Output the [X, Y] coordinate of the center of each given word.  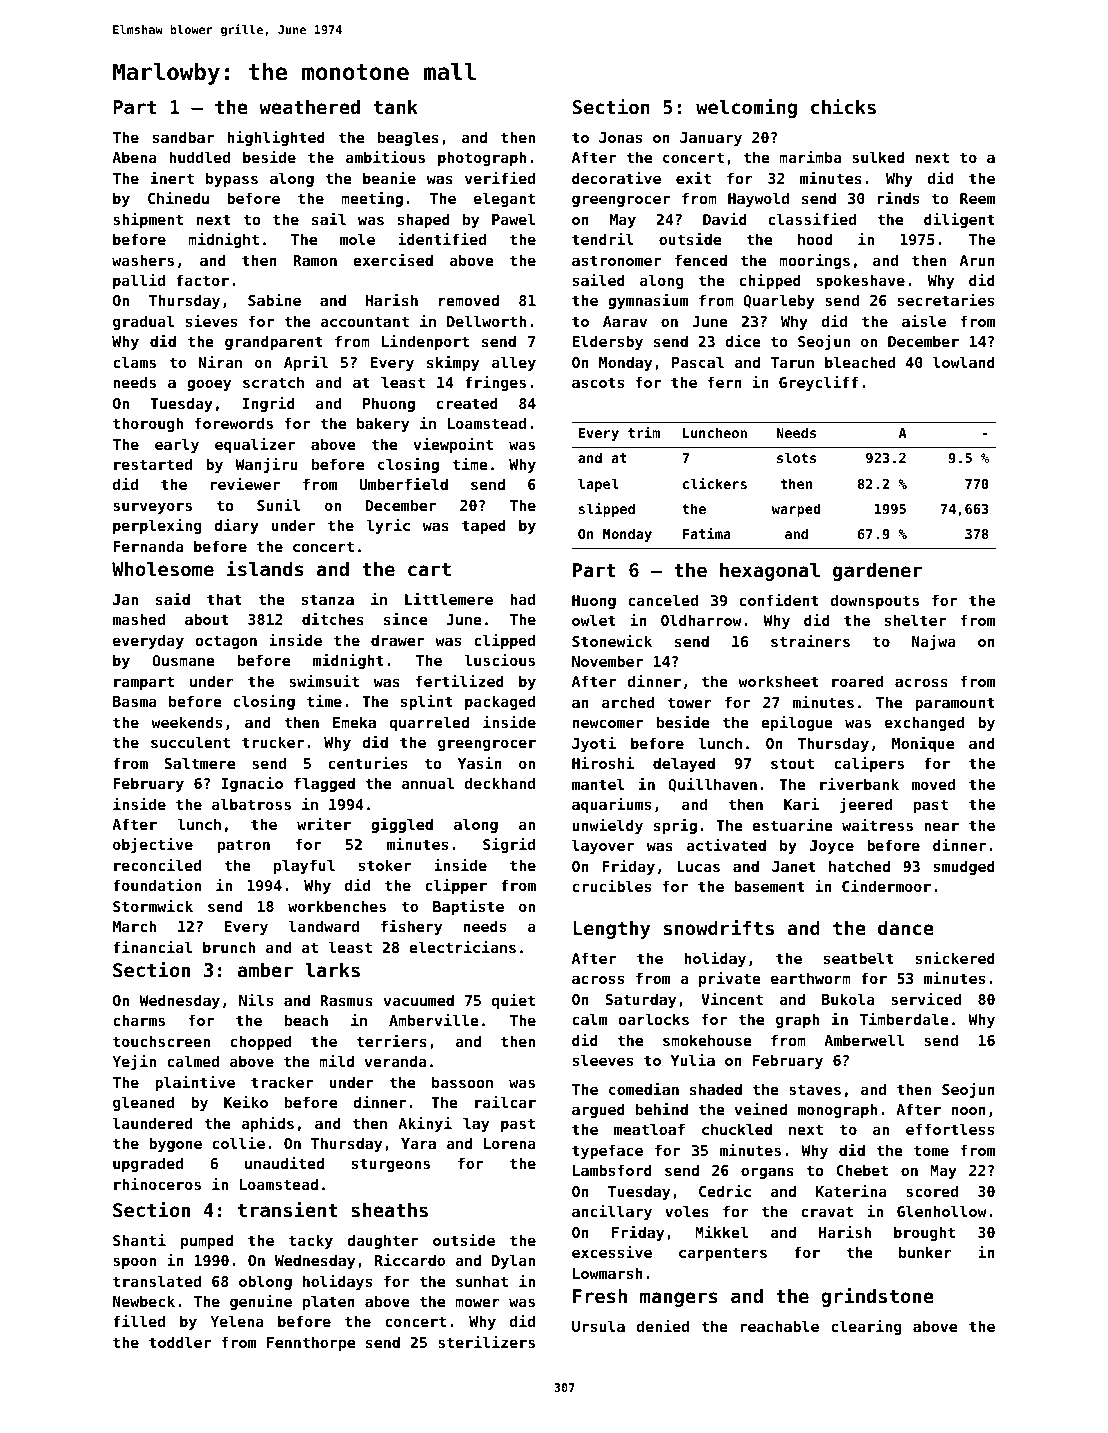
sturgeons [391, 1165]
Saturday [640, 1000]
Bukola [848, 999]
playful [304, 866]
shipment [148, 220]
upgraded [148, 1164]
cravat [827, 1211]
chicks [843, 106]
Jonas [620, 137]
